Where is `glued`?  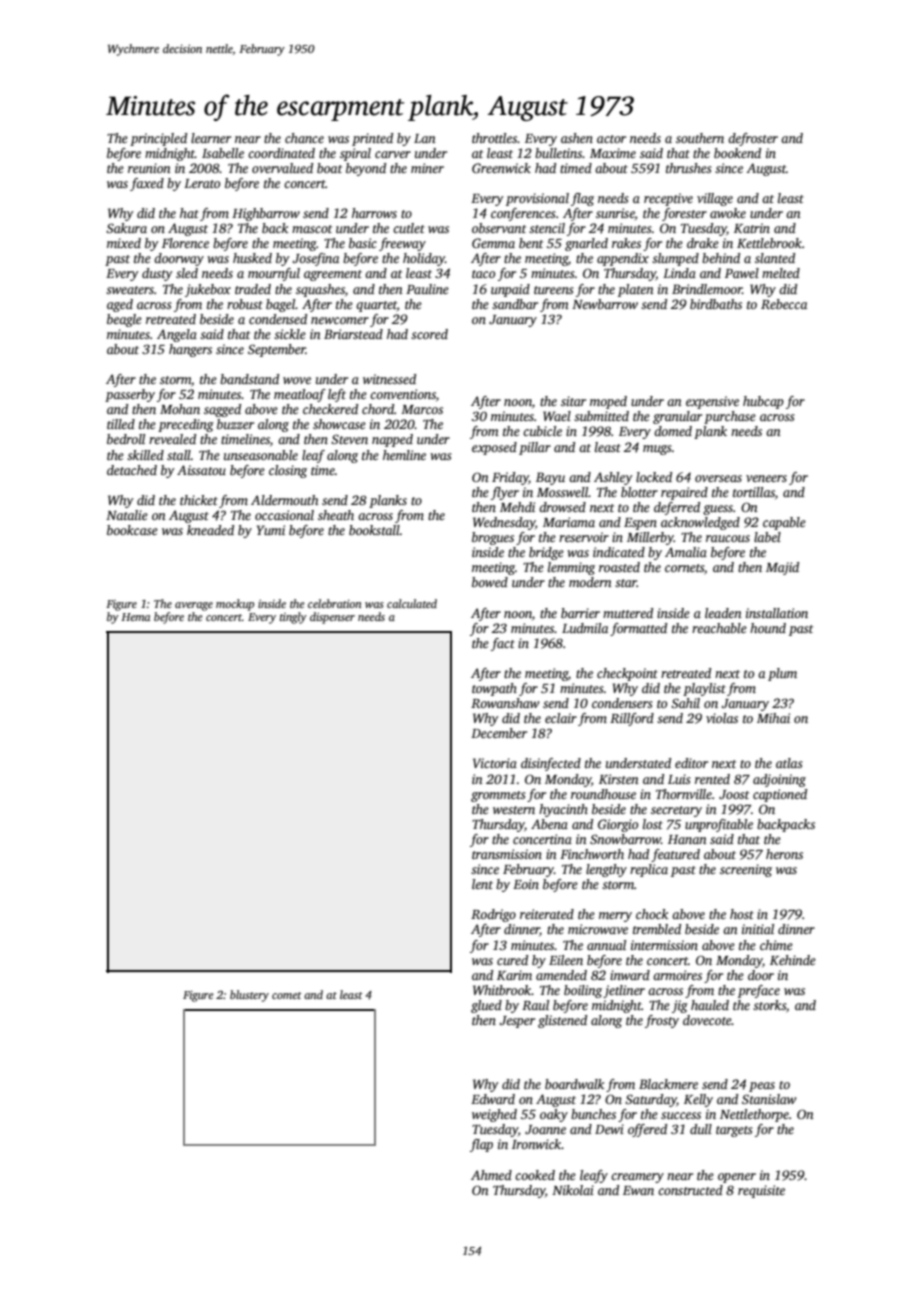 glued is located at coordinates (486, 1006).
